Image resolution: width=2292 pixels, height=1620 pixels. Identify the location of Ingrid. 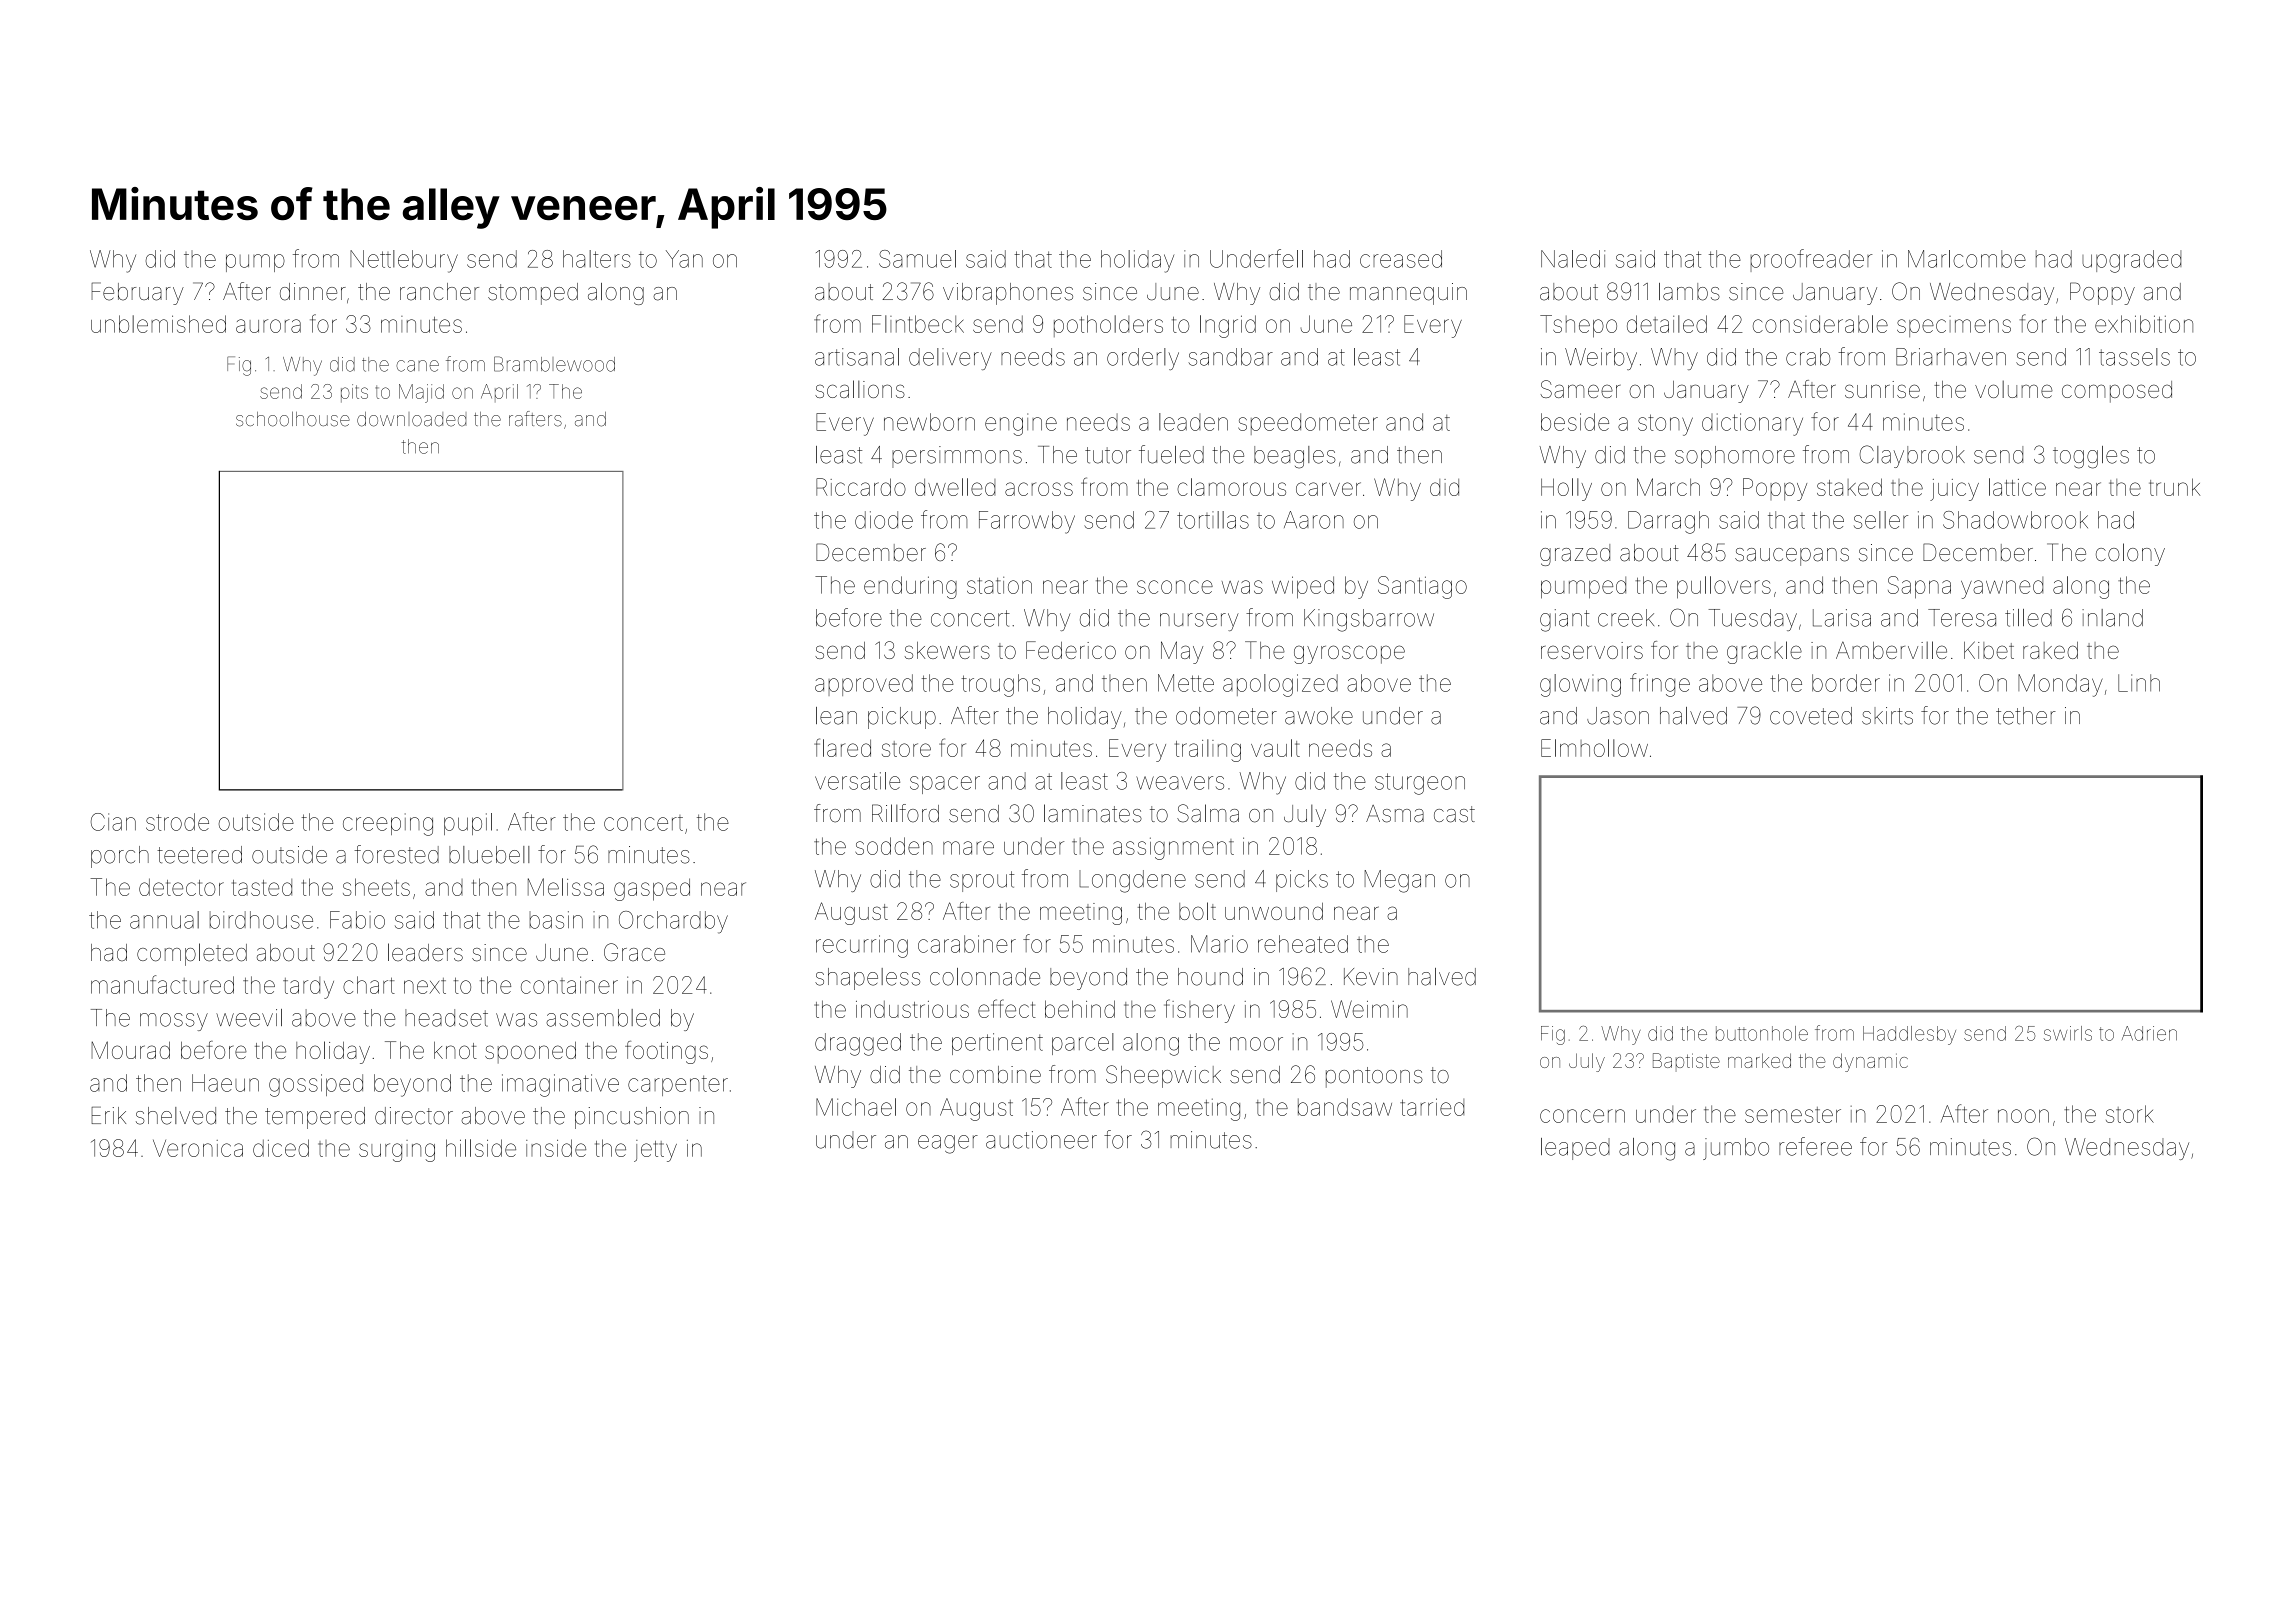
(1228, 326).
